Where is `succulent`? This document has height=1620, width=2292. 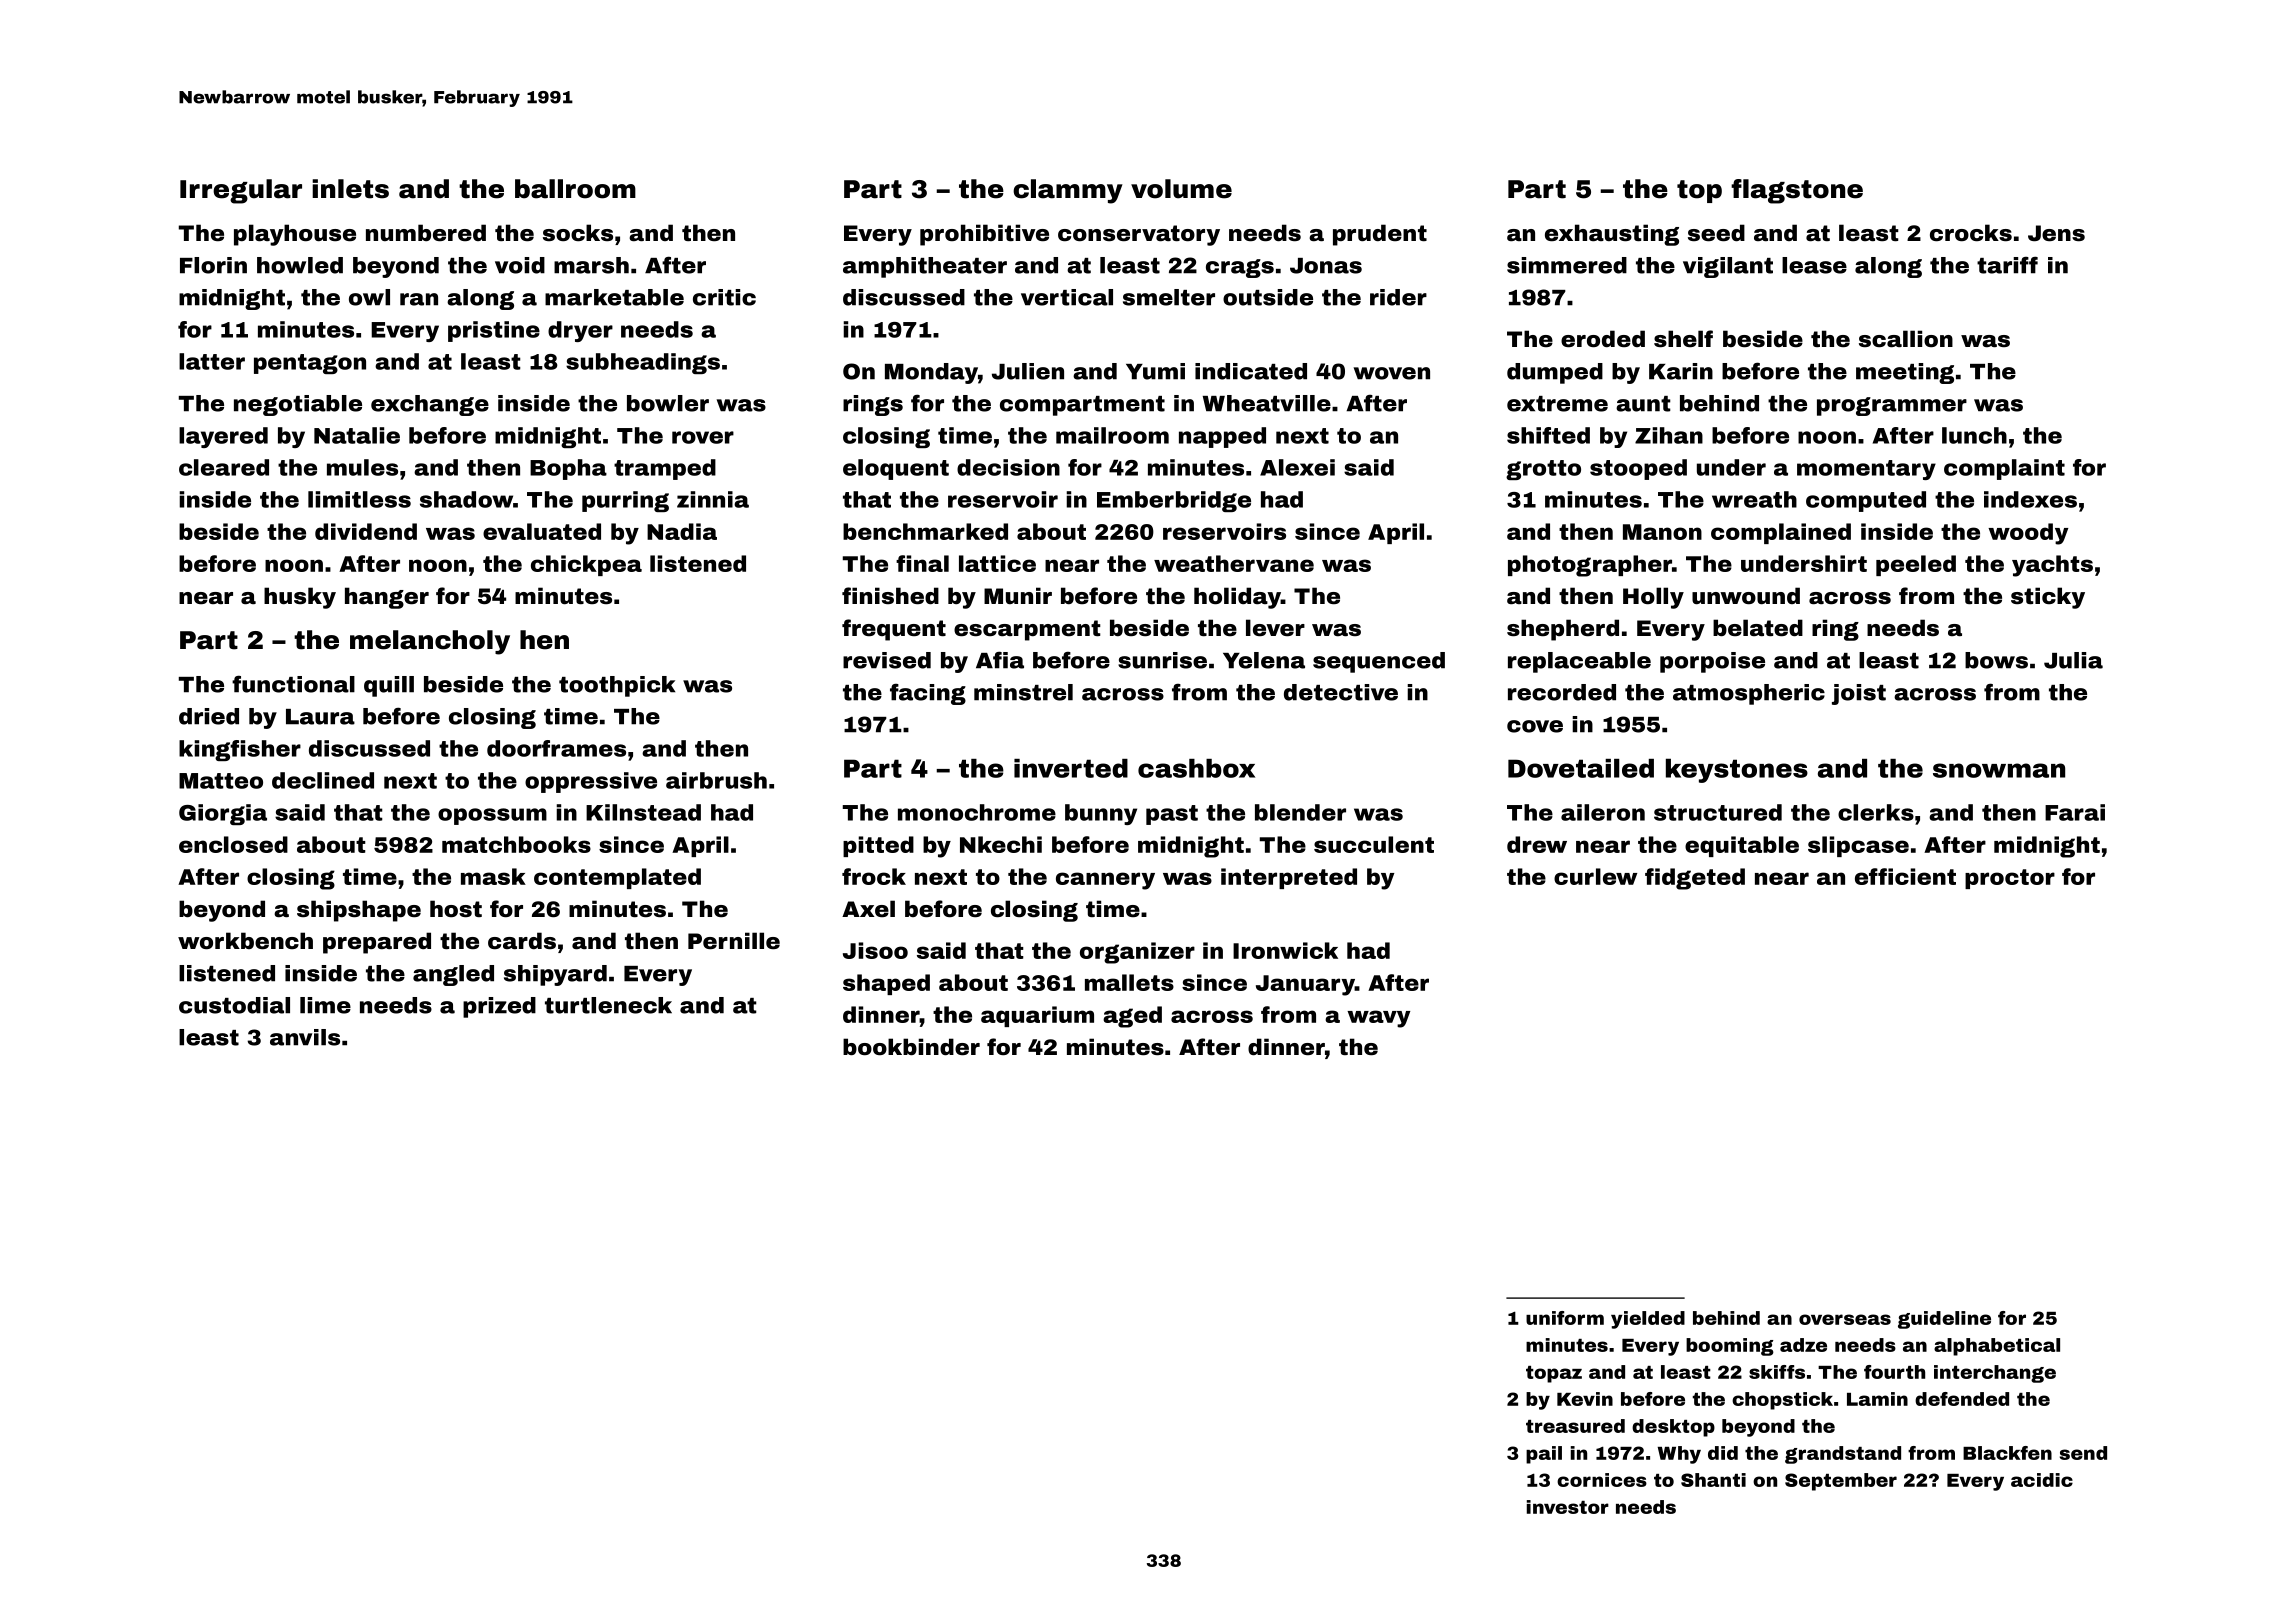 succulent is located at coordinates (1374, 844).
